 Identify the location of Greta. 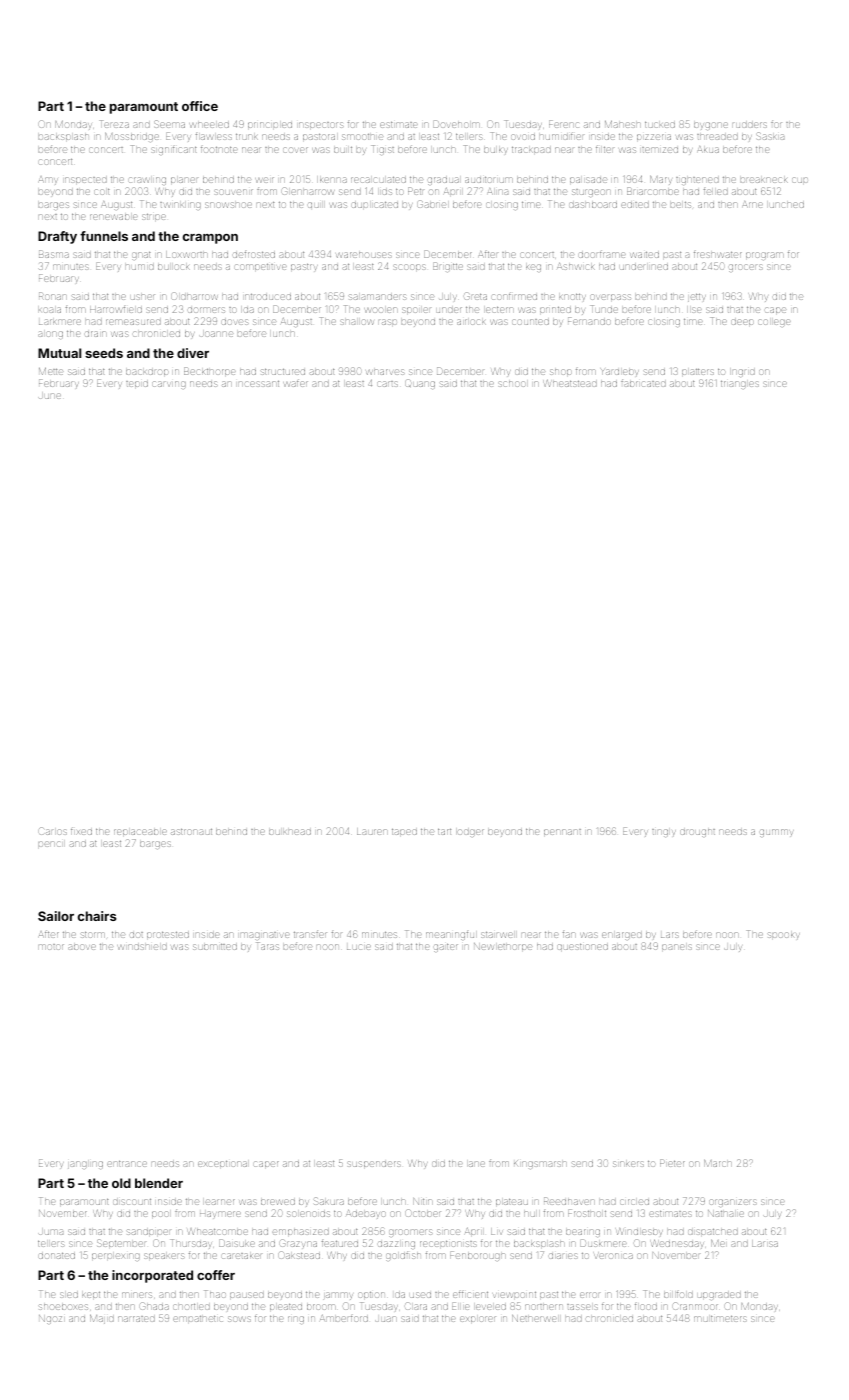
(475, 296).
